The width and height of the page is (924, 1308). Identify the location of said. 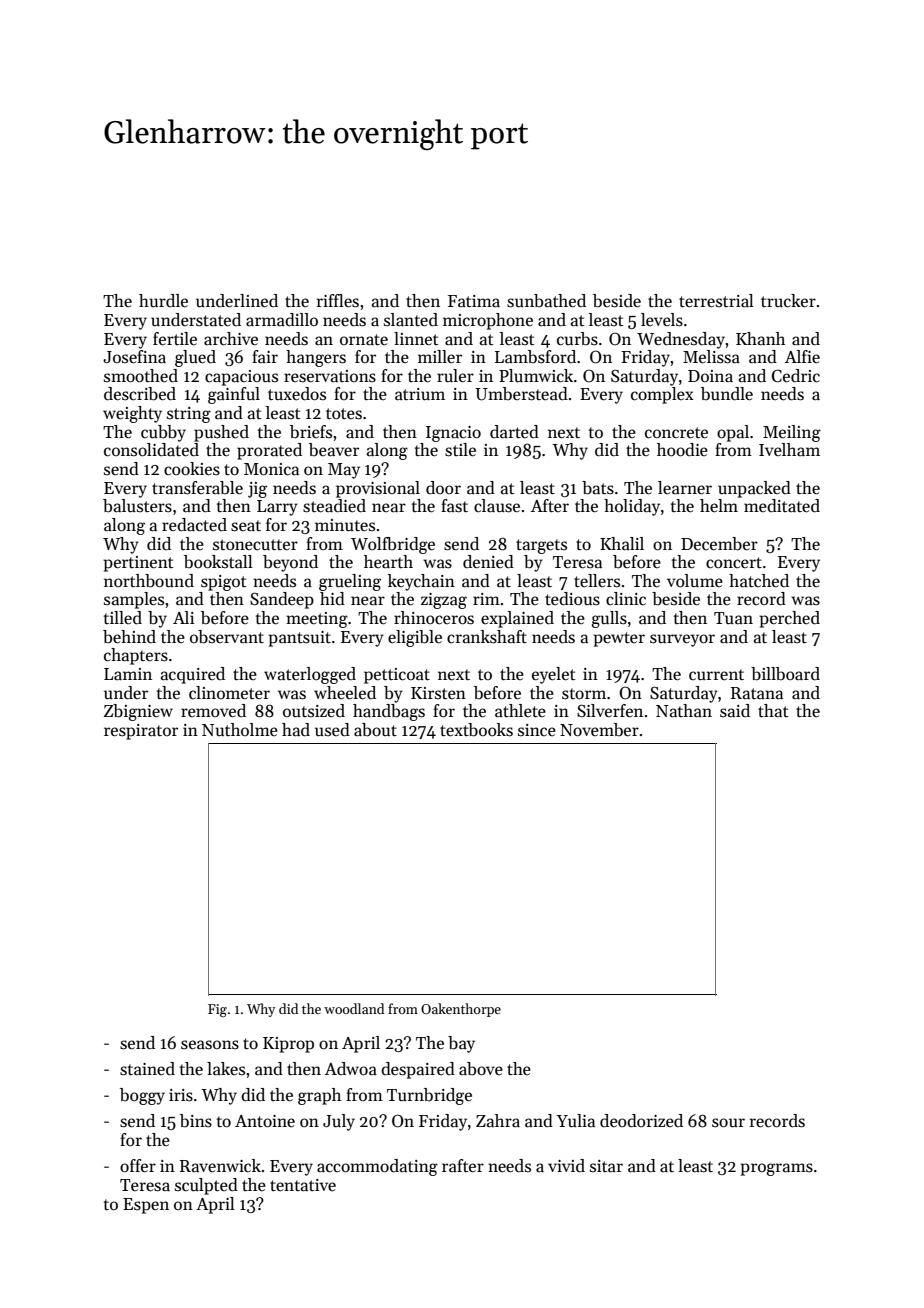
(735, 711).
